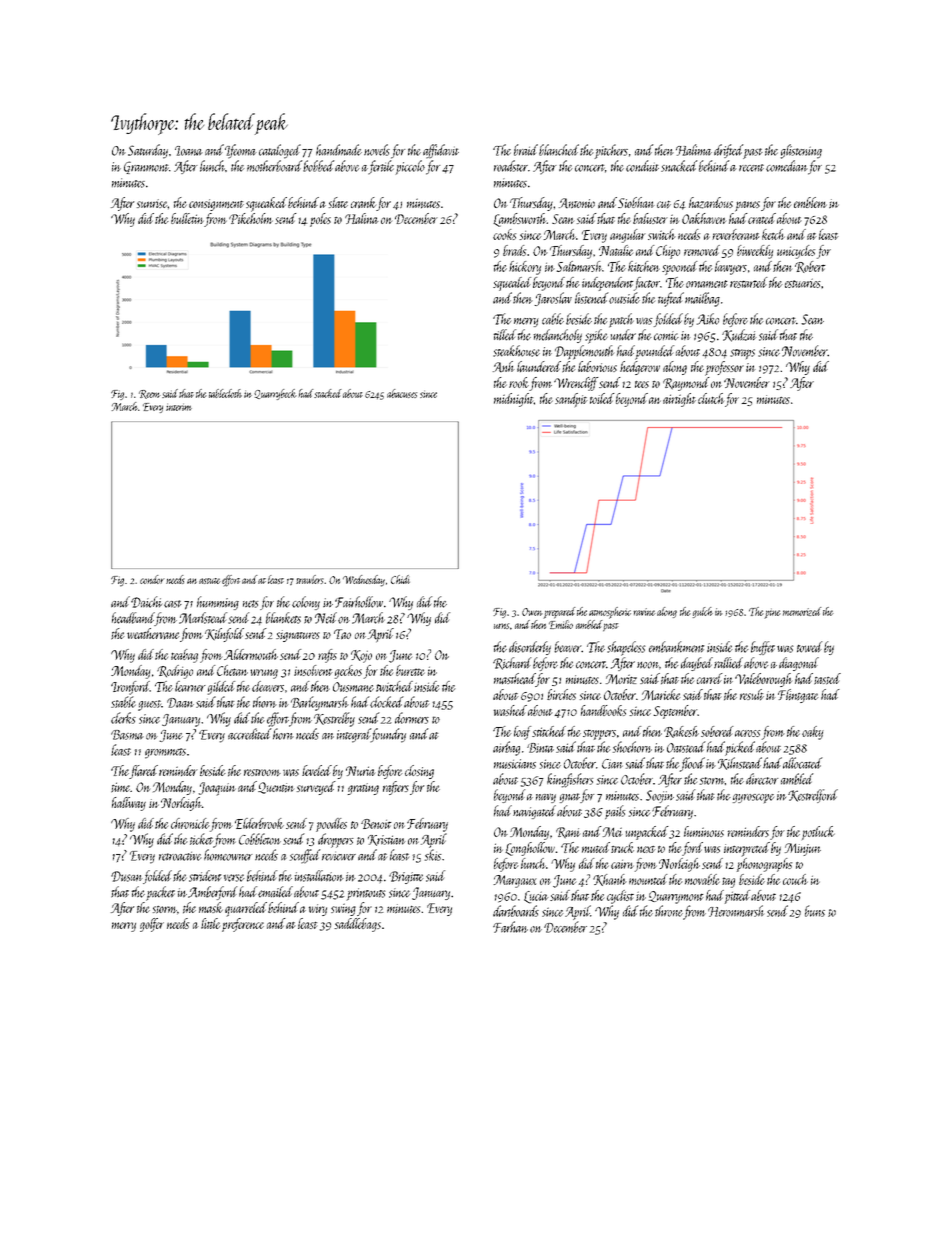 The image size is (952, 1233). Describe the element at coordinates (180, 856) in the document. I see `retroactive` at that location.
